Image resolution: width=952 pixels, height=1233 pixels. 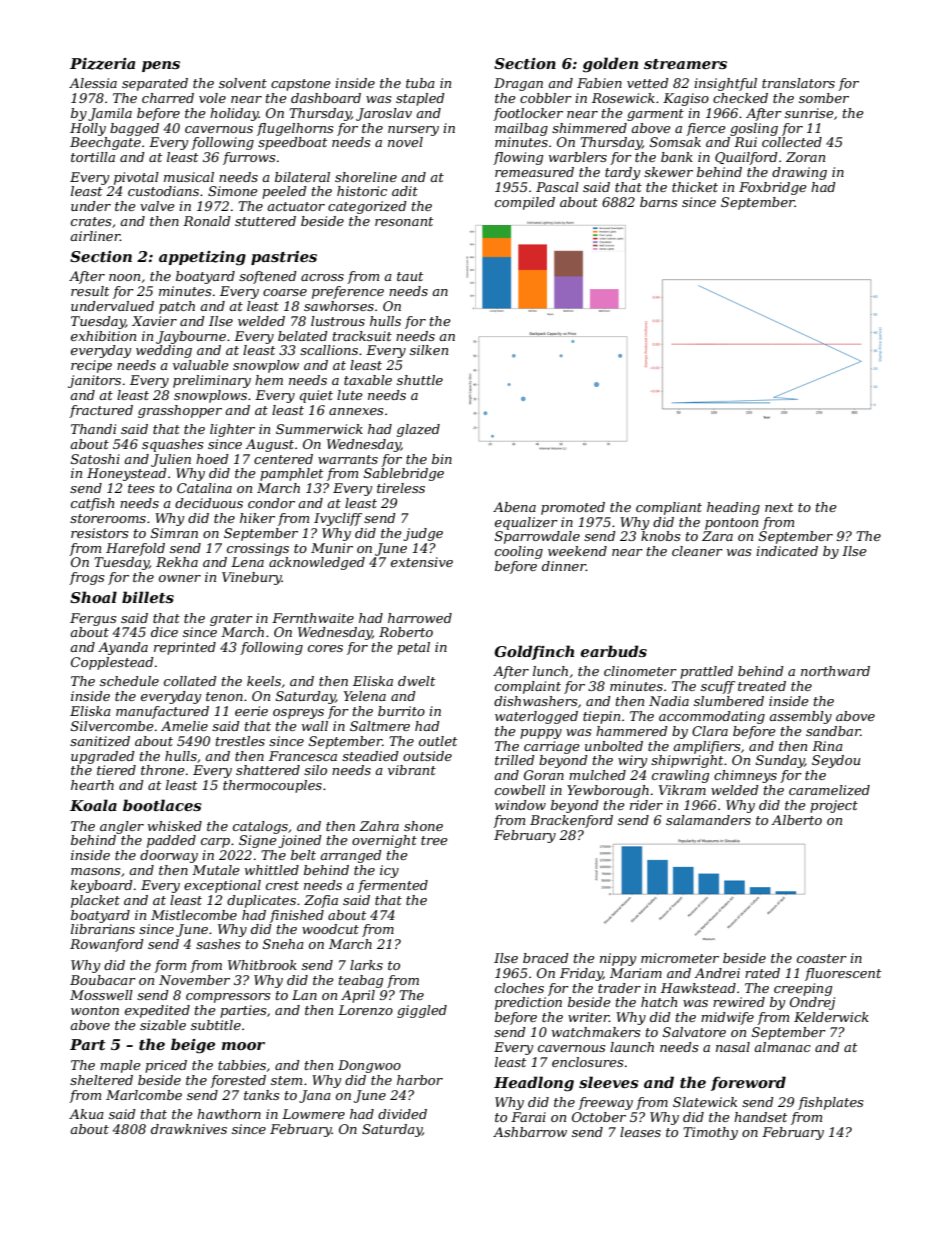 I want to click on larks, so click(x=366, y=965).
